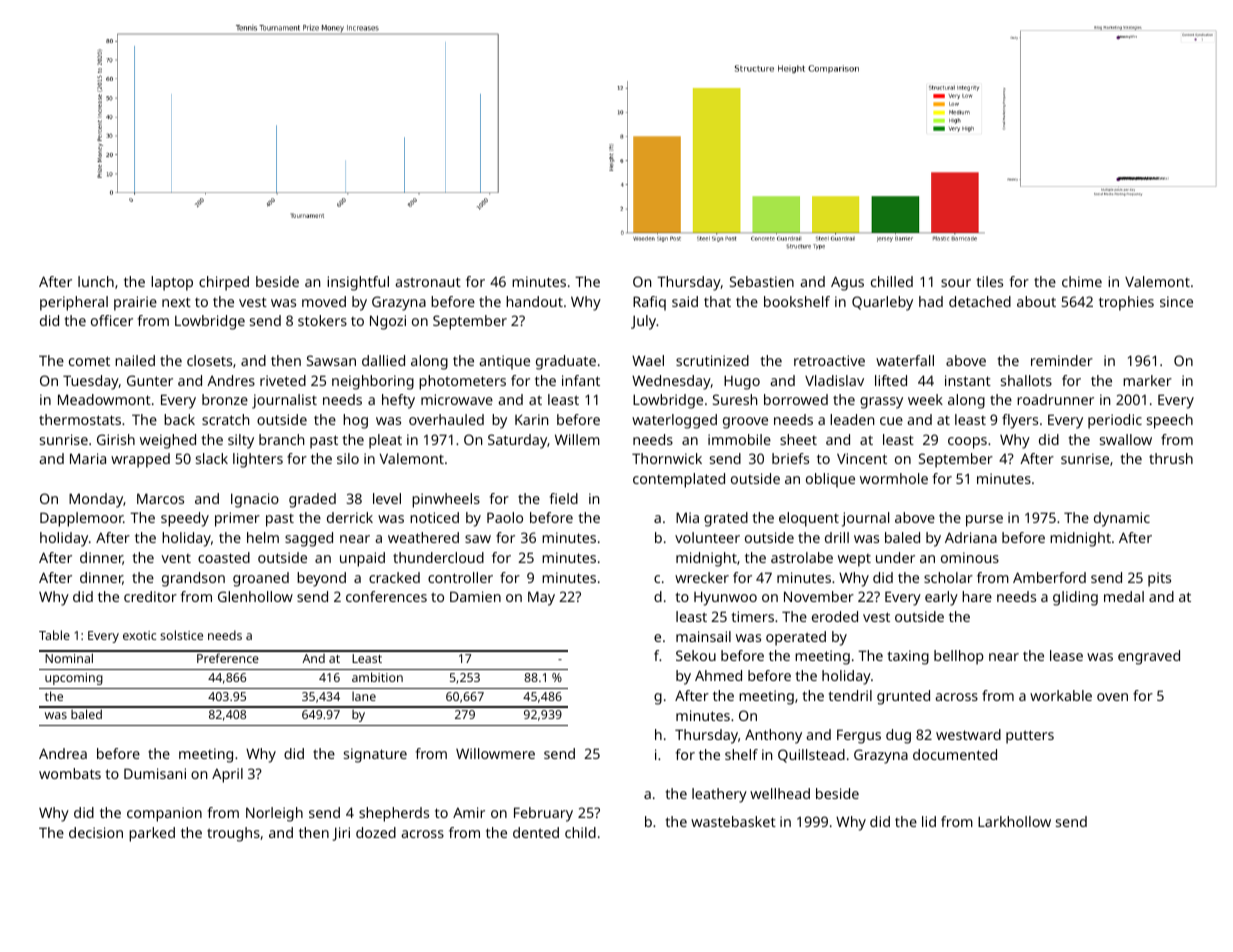 The width and height of the screenshot is (1233, 952). Describe the element at coordinates (193, 579) in the screenshot. I see `grandson` at that location.
